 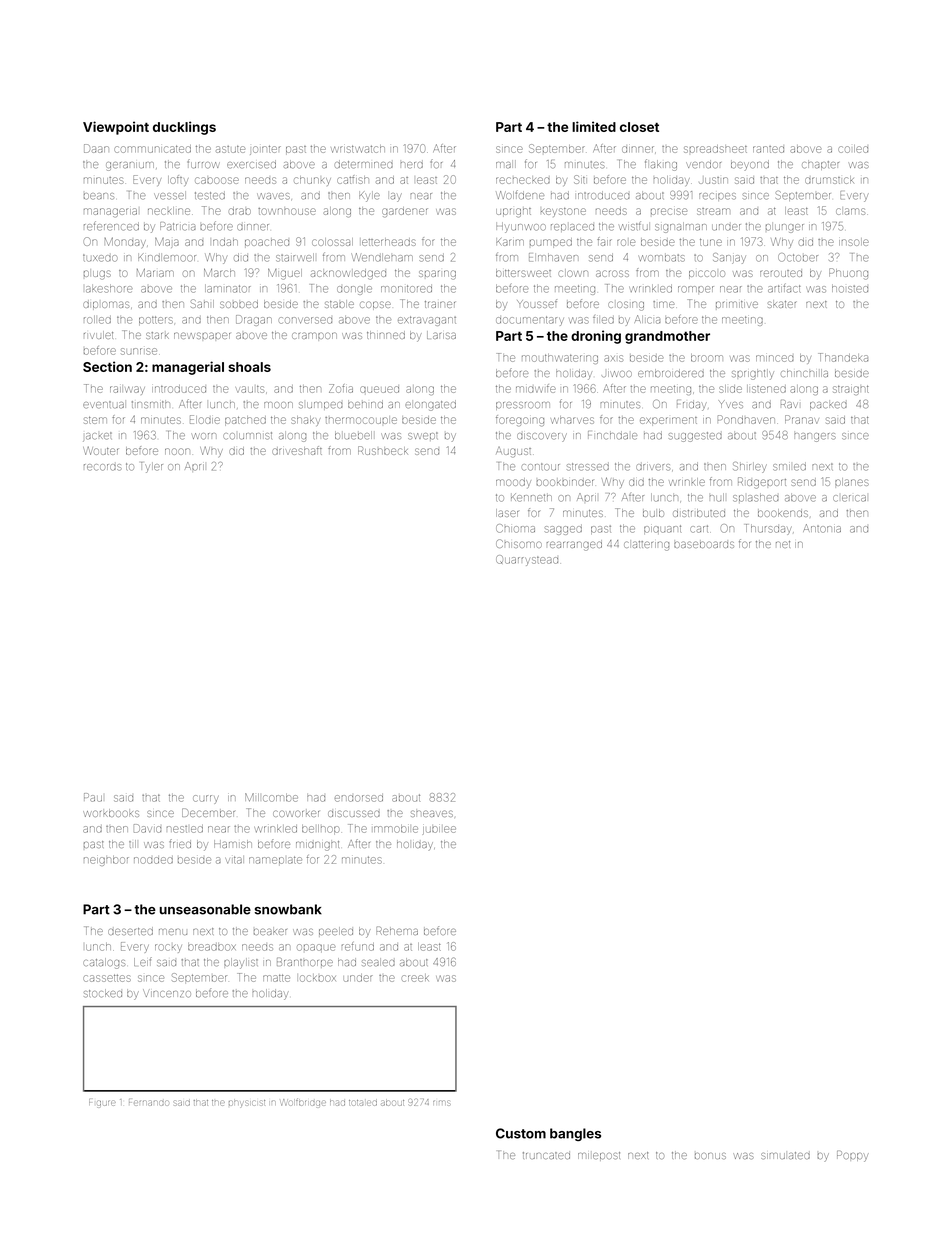 What do you see at coordinates (822, 528) in the screenshot?
I see `Antonia` at bounding box center [822, 528].
